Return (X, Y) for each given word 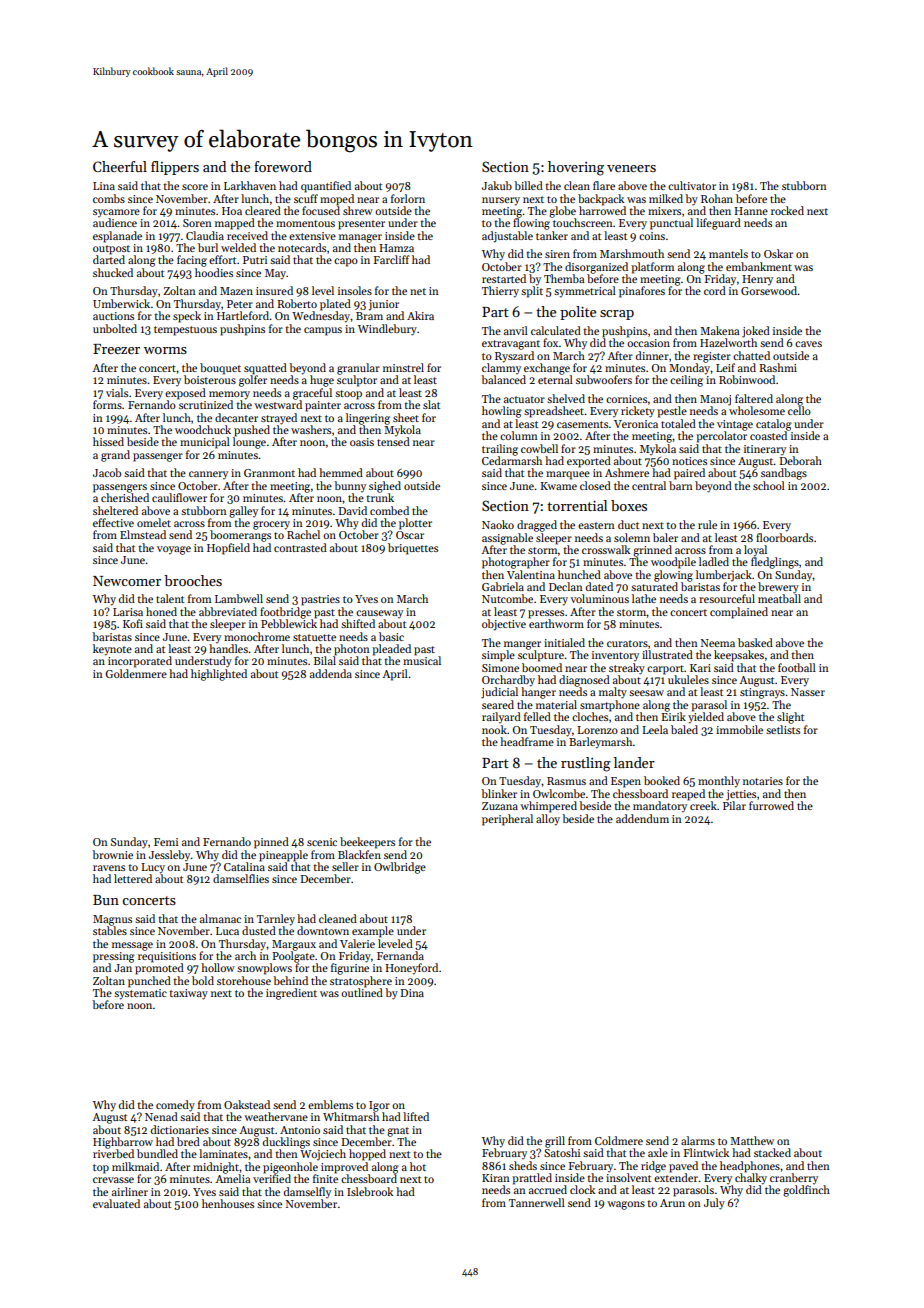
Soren (197, 223)
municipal (205, 443)
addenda (331, 673)
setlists (783, 729)
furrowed (771, 805)
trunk (380, 497)
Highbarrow (123, 1143)
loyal (755, 551)
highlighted (219, 675)
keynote (112, 650)
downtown (323, 930)
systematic (140, 994)
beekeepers (367, 843)
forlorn (408, 198)
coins (652, 236)
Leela (655, 729)
